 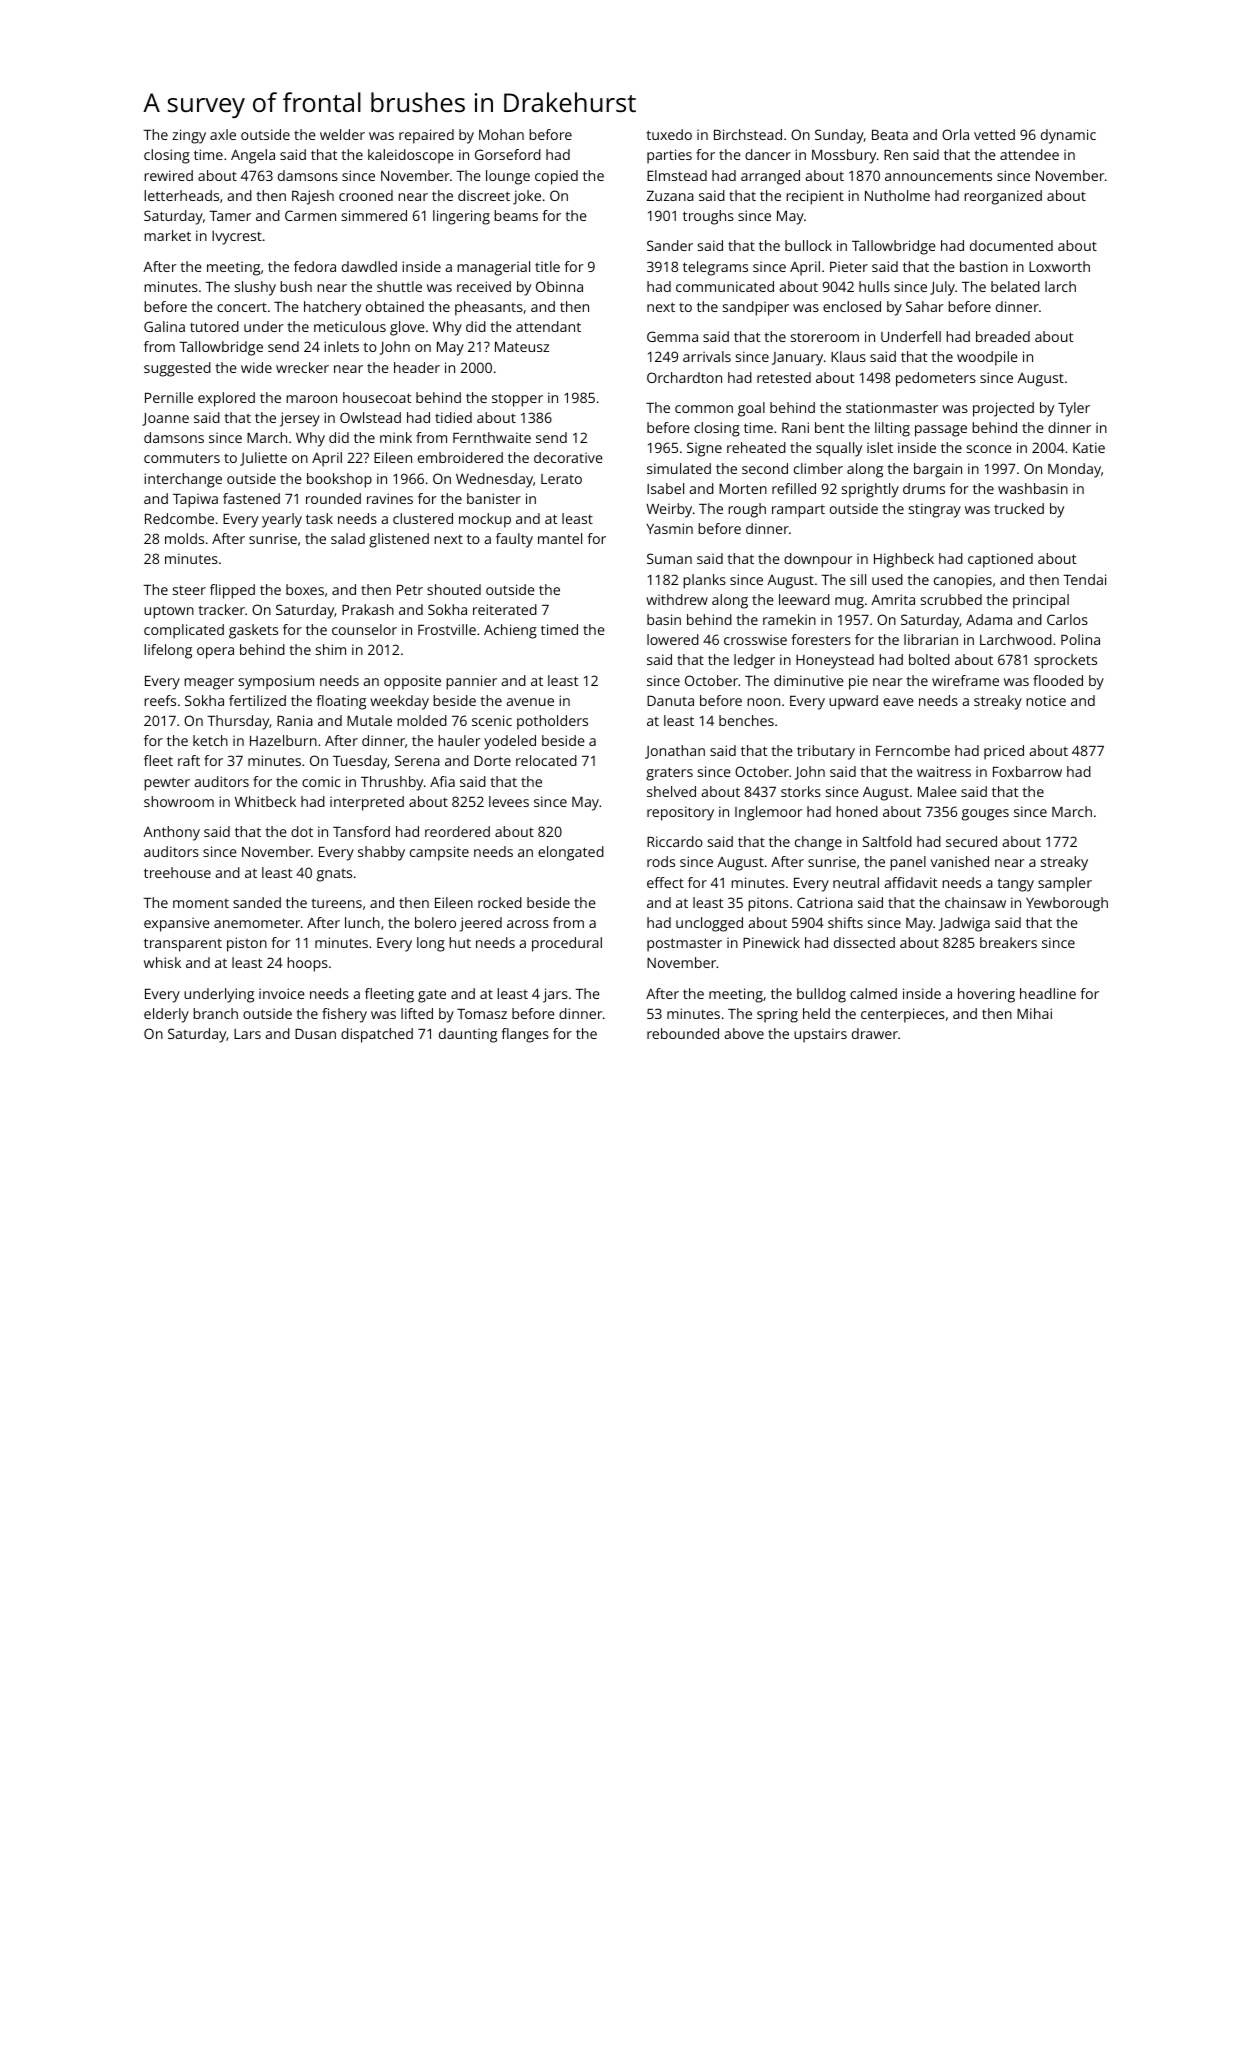 What do you see at coordinates (300, 419) in the screenshot?
I see `jersey` at bounding box center [300, 419].
